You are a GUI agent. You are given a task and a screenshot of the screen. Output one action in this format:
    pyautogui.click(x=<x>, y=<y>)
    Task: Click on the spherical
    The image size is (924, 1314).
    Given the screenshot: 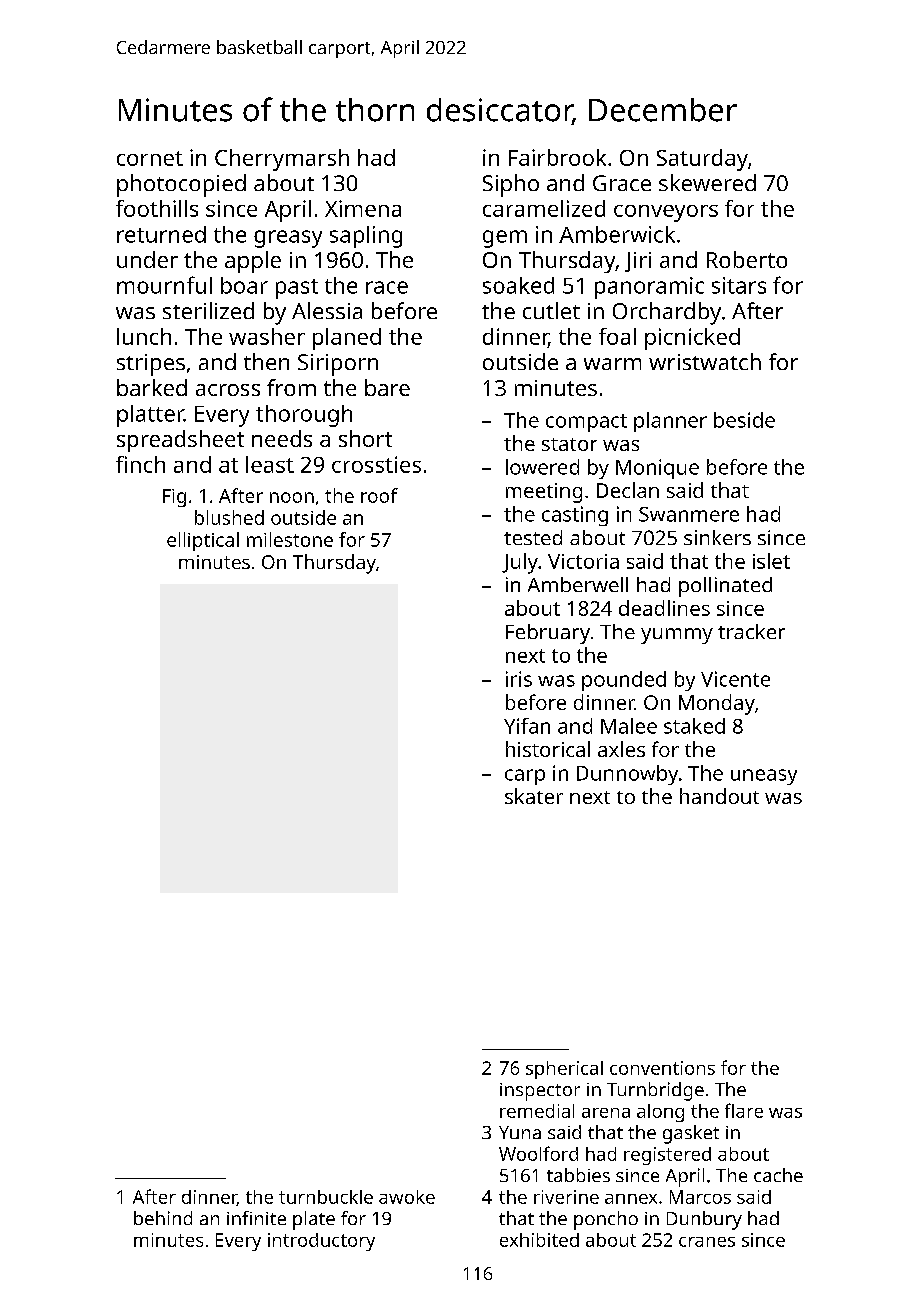 What is the action you would take?
    pyautogui.click(x=564, y=1070)
